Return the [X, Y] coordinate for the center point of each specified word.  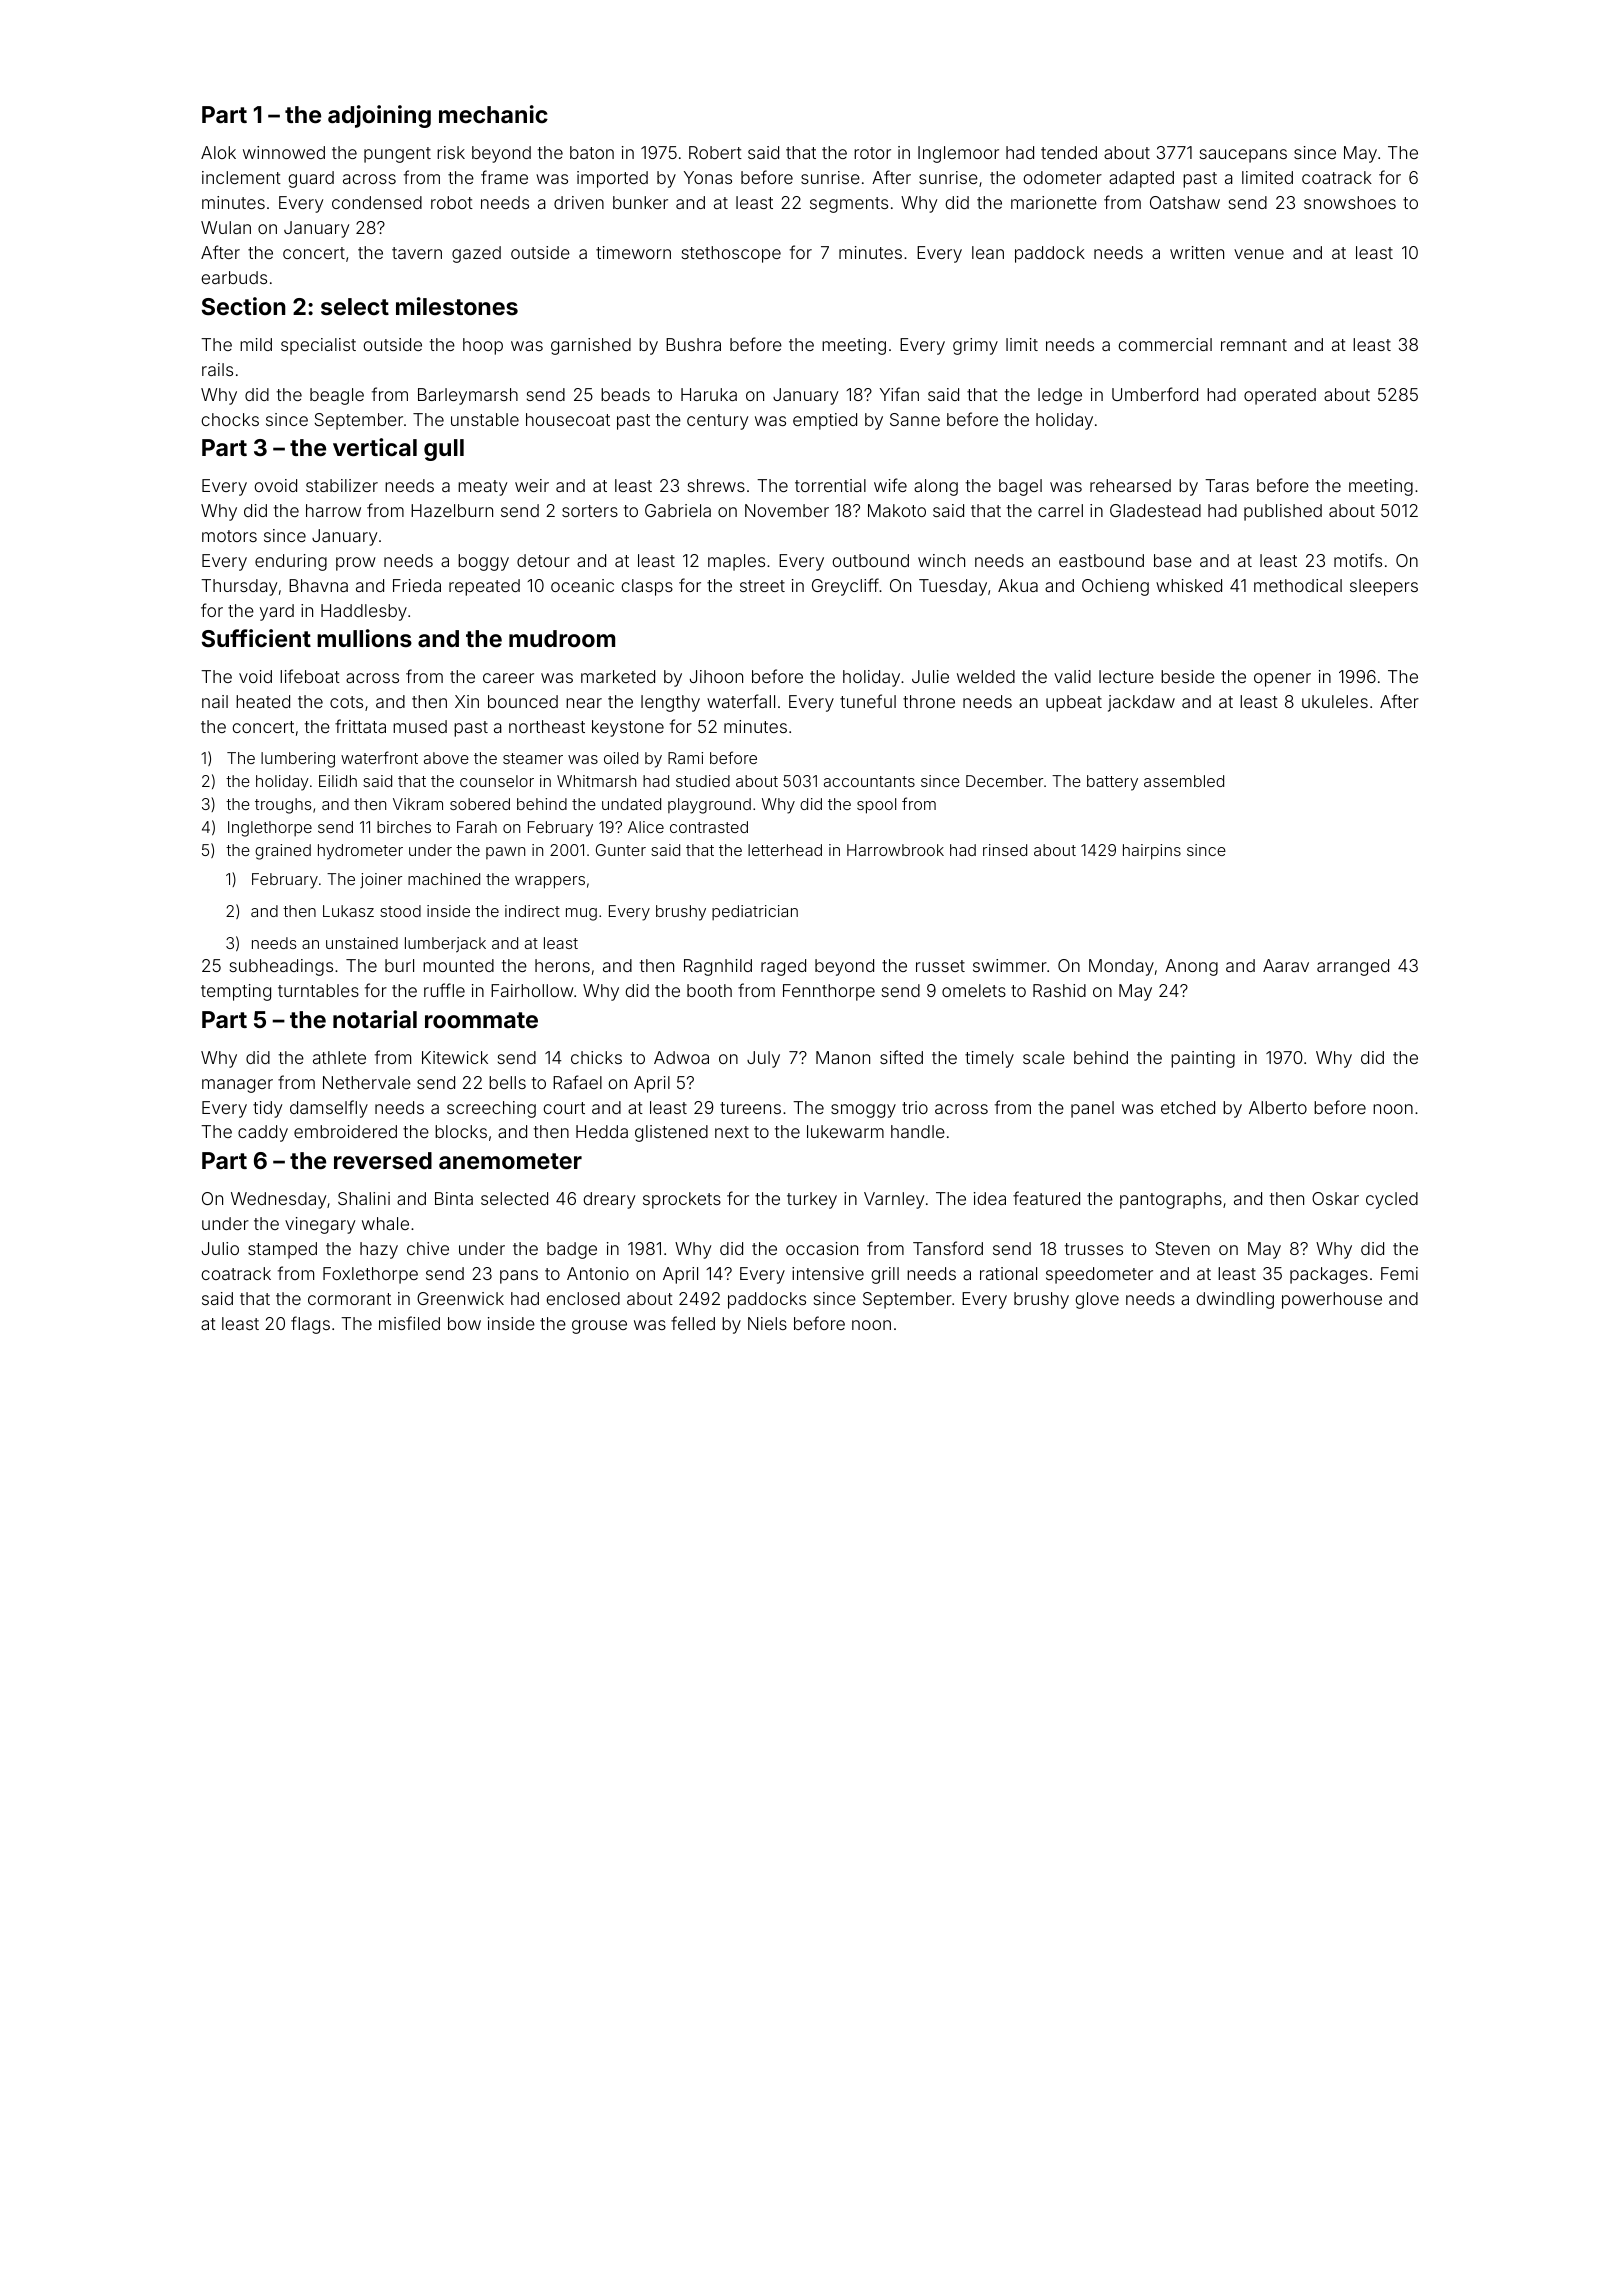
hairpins [1152, 852]
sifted [901, 1057]
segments [849, 205]
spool [876, 806]
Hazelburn [452, 510]
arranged [1353, 967]
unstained [362, 943]
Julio [220, 1248]
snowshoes [1350, 202]
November [787, 510]
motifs [1358, 560]
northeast [547, 726]
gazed [476, 254]
